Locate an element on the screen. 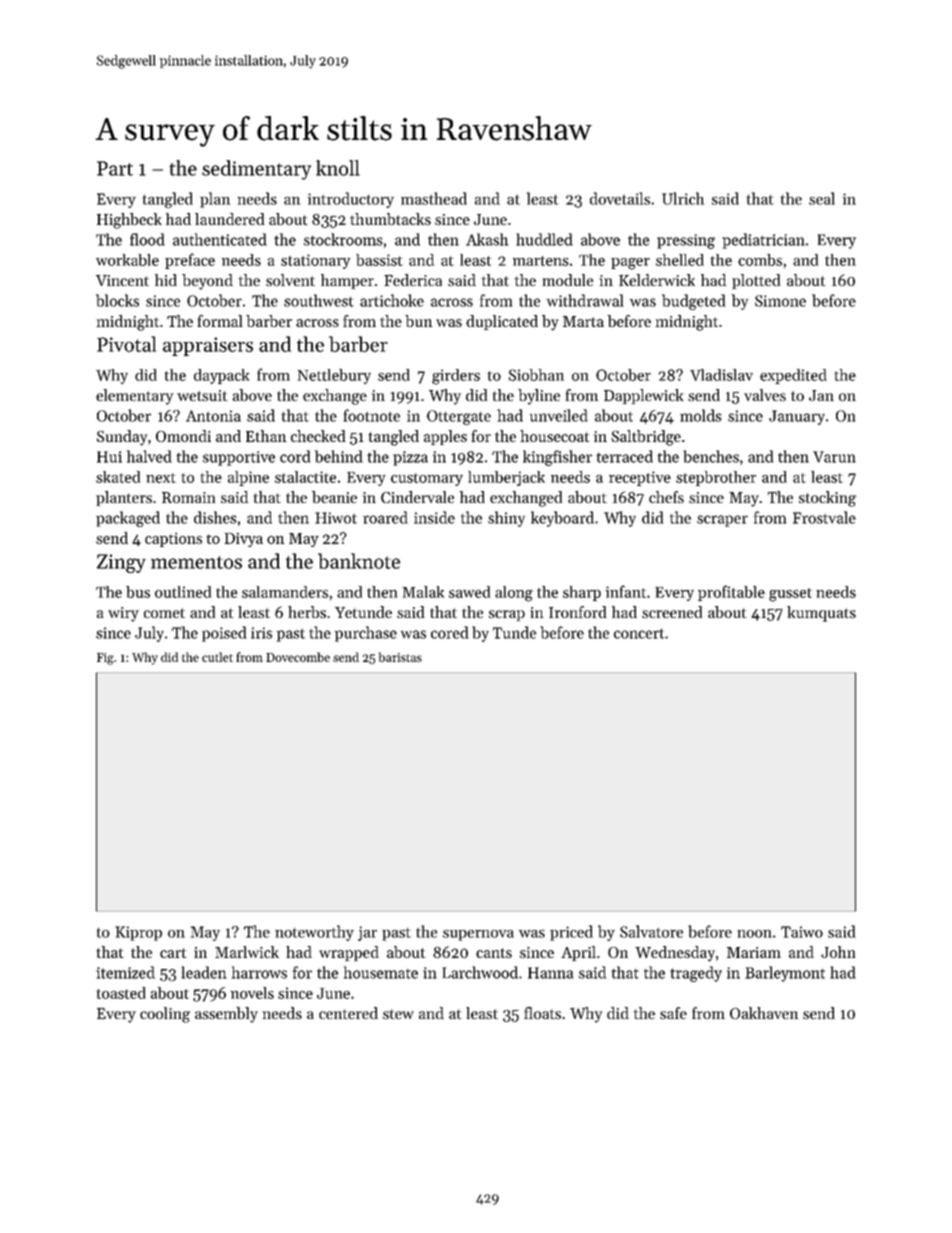  noteworthy is located at coordinates (314, 933).
